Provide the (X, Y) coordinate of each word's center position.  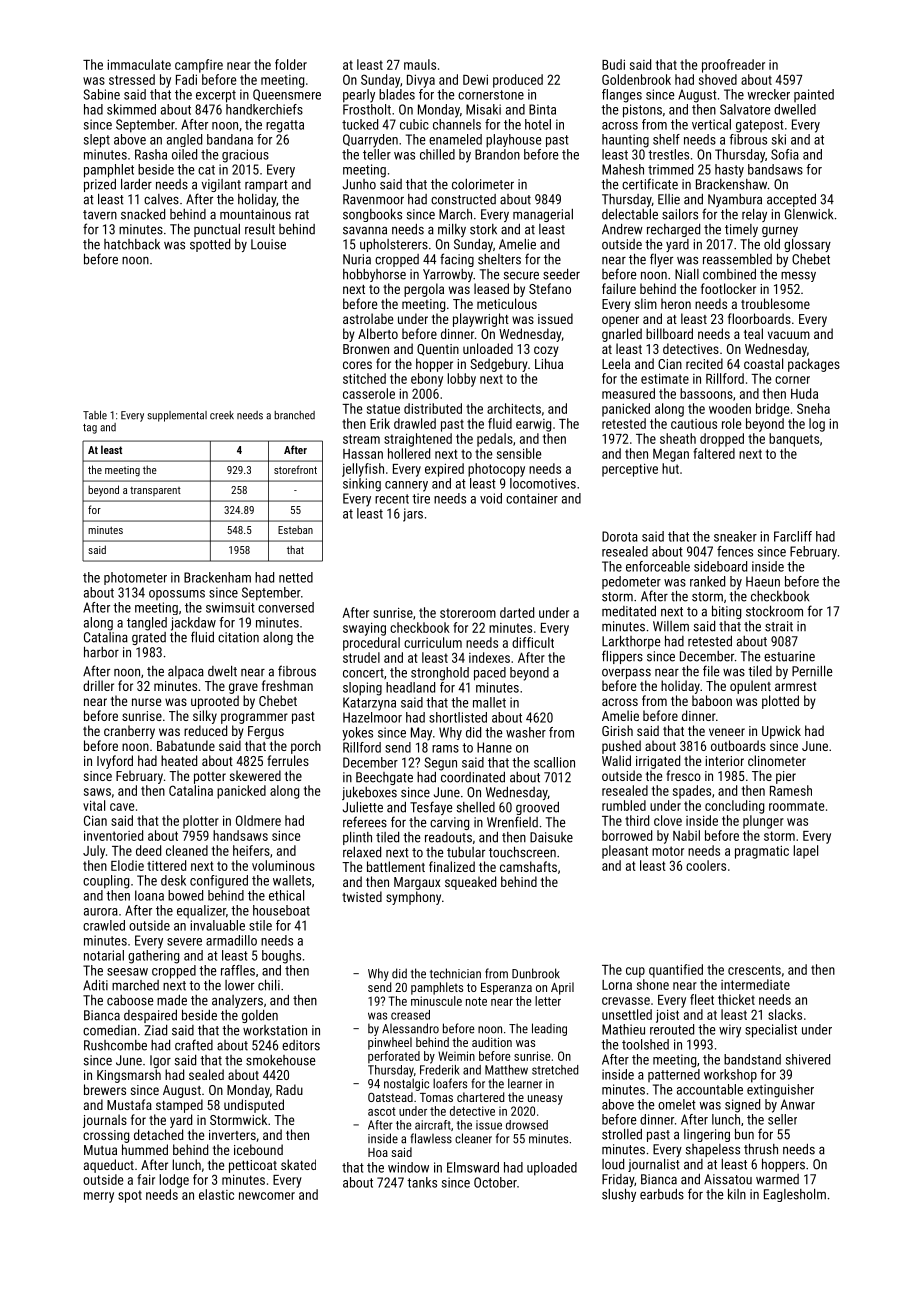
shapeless (713, 1150)
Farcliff (793, 536)
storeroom (468, 613)
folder (291, 64)
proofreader (733, 66)
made (172, 1000)
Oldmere (258, 820)
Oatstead (390, 1097)
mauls (420, 64)
